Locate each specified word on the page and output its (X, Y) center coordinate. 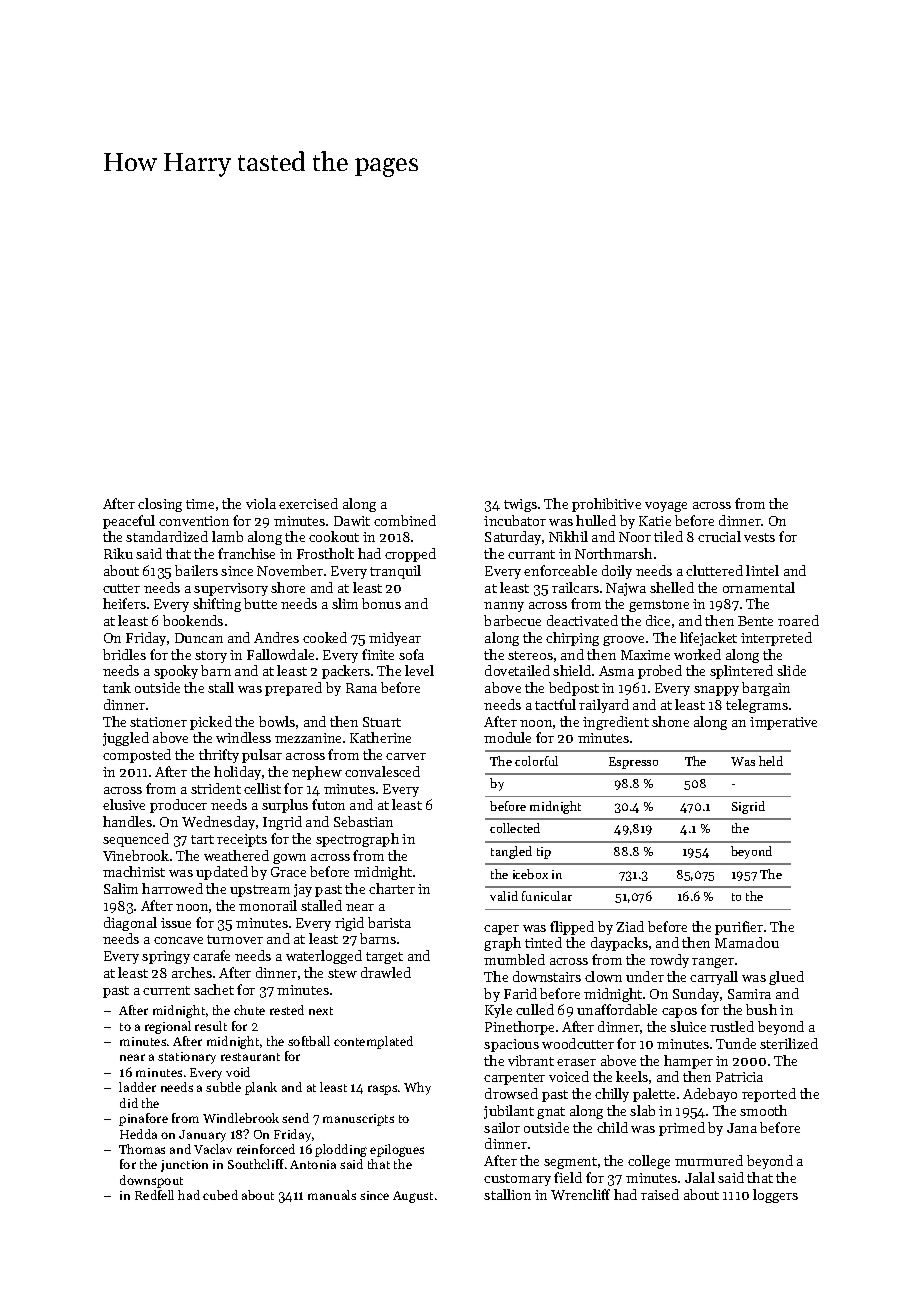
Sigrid (748, 807)
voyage (666, 507)
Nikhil (568, 536)
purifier (739, 928)
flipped (572, 928)
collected (515, 828)
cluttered (714, 570)
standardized (167, 536)
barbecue (512, 620)
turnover (235, 939)
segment (570, 1163)
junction (184, 1166)
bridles (124, 654)
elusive (124, 804)
